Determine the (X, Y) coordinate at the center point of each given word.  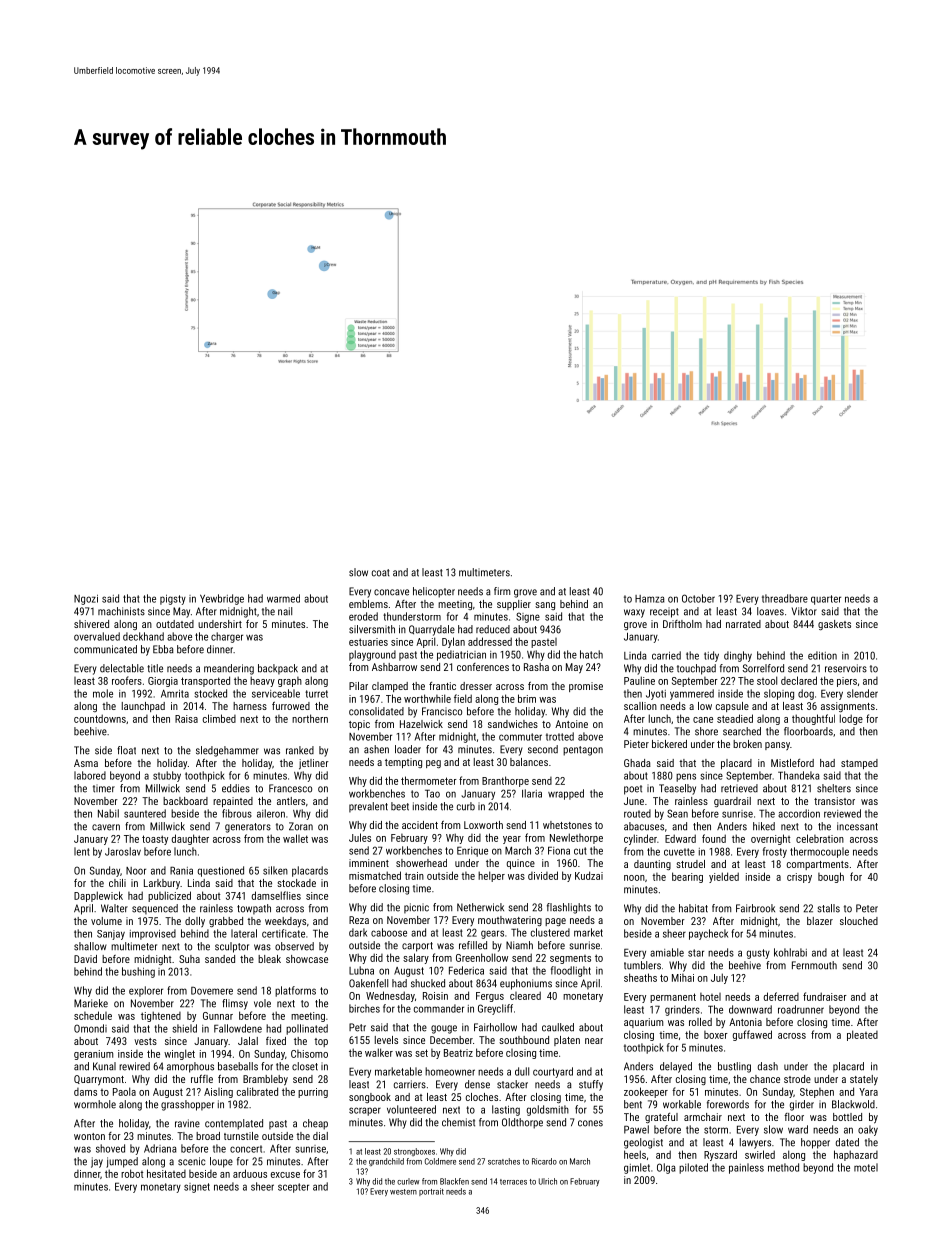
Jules (360, 837)
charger (227, 637)
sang (545, 606)
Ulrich (548, 1181)
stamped (859, 764)
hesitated (166, 1173)
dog (806, 694)
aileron (271, 813)
